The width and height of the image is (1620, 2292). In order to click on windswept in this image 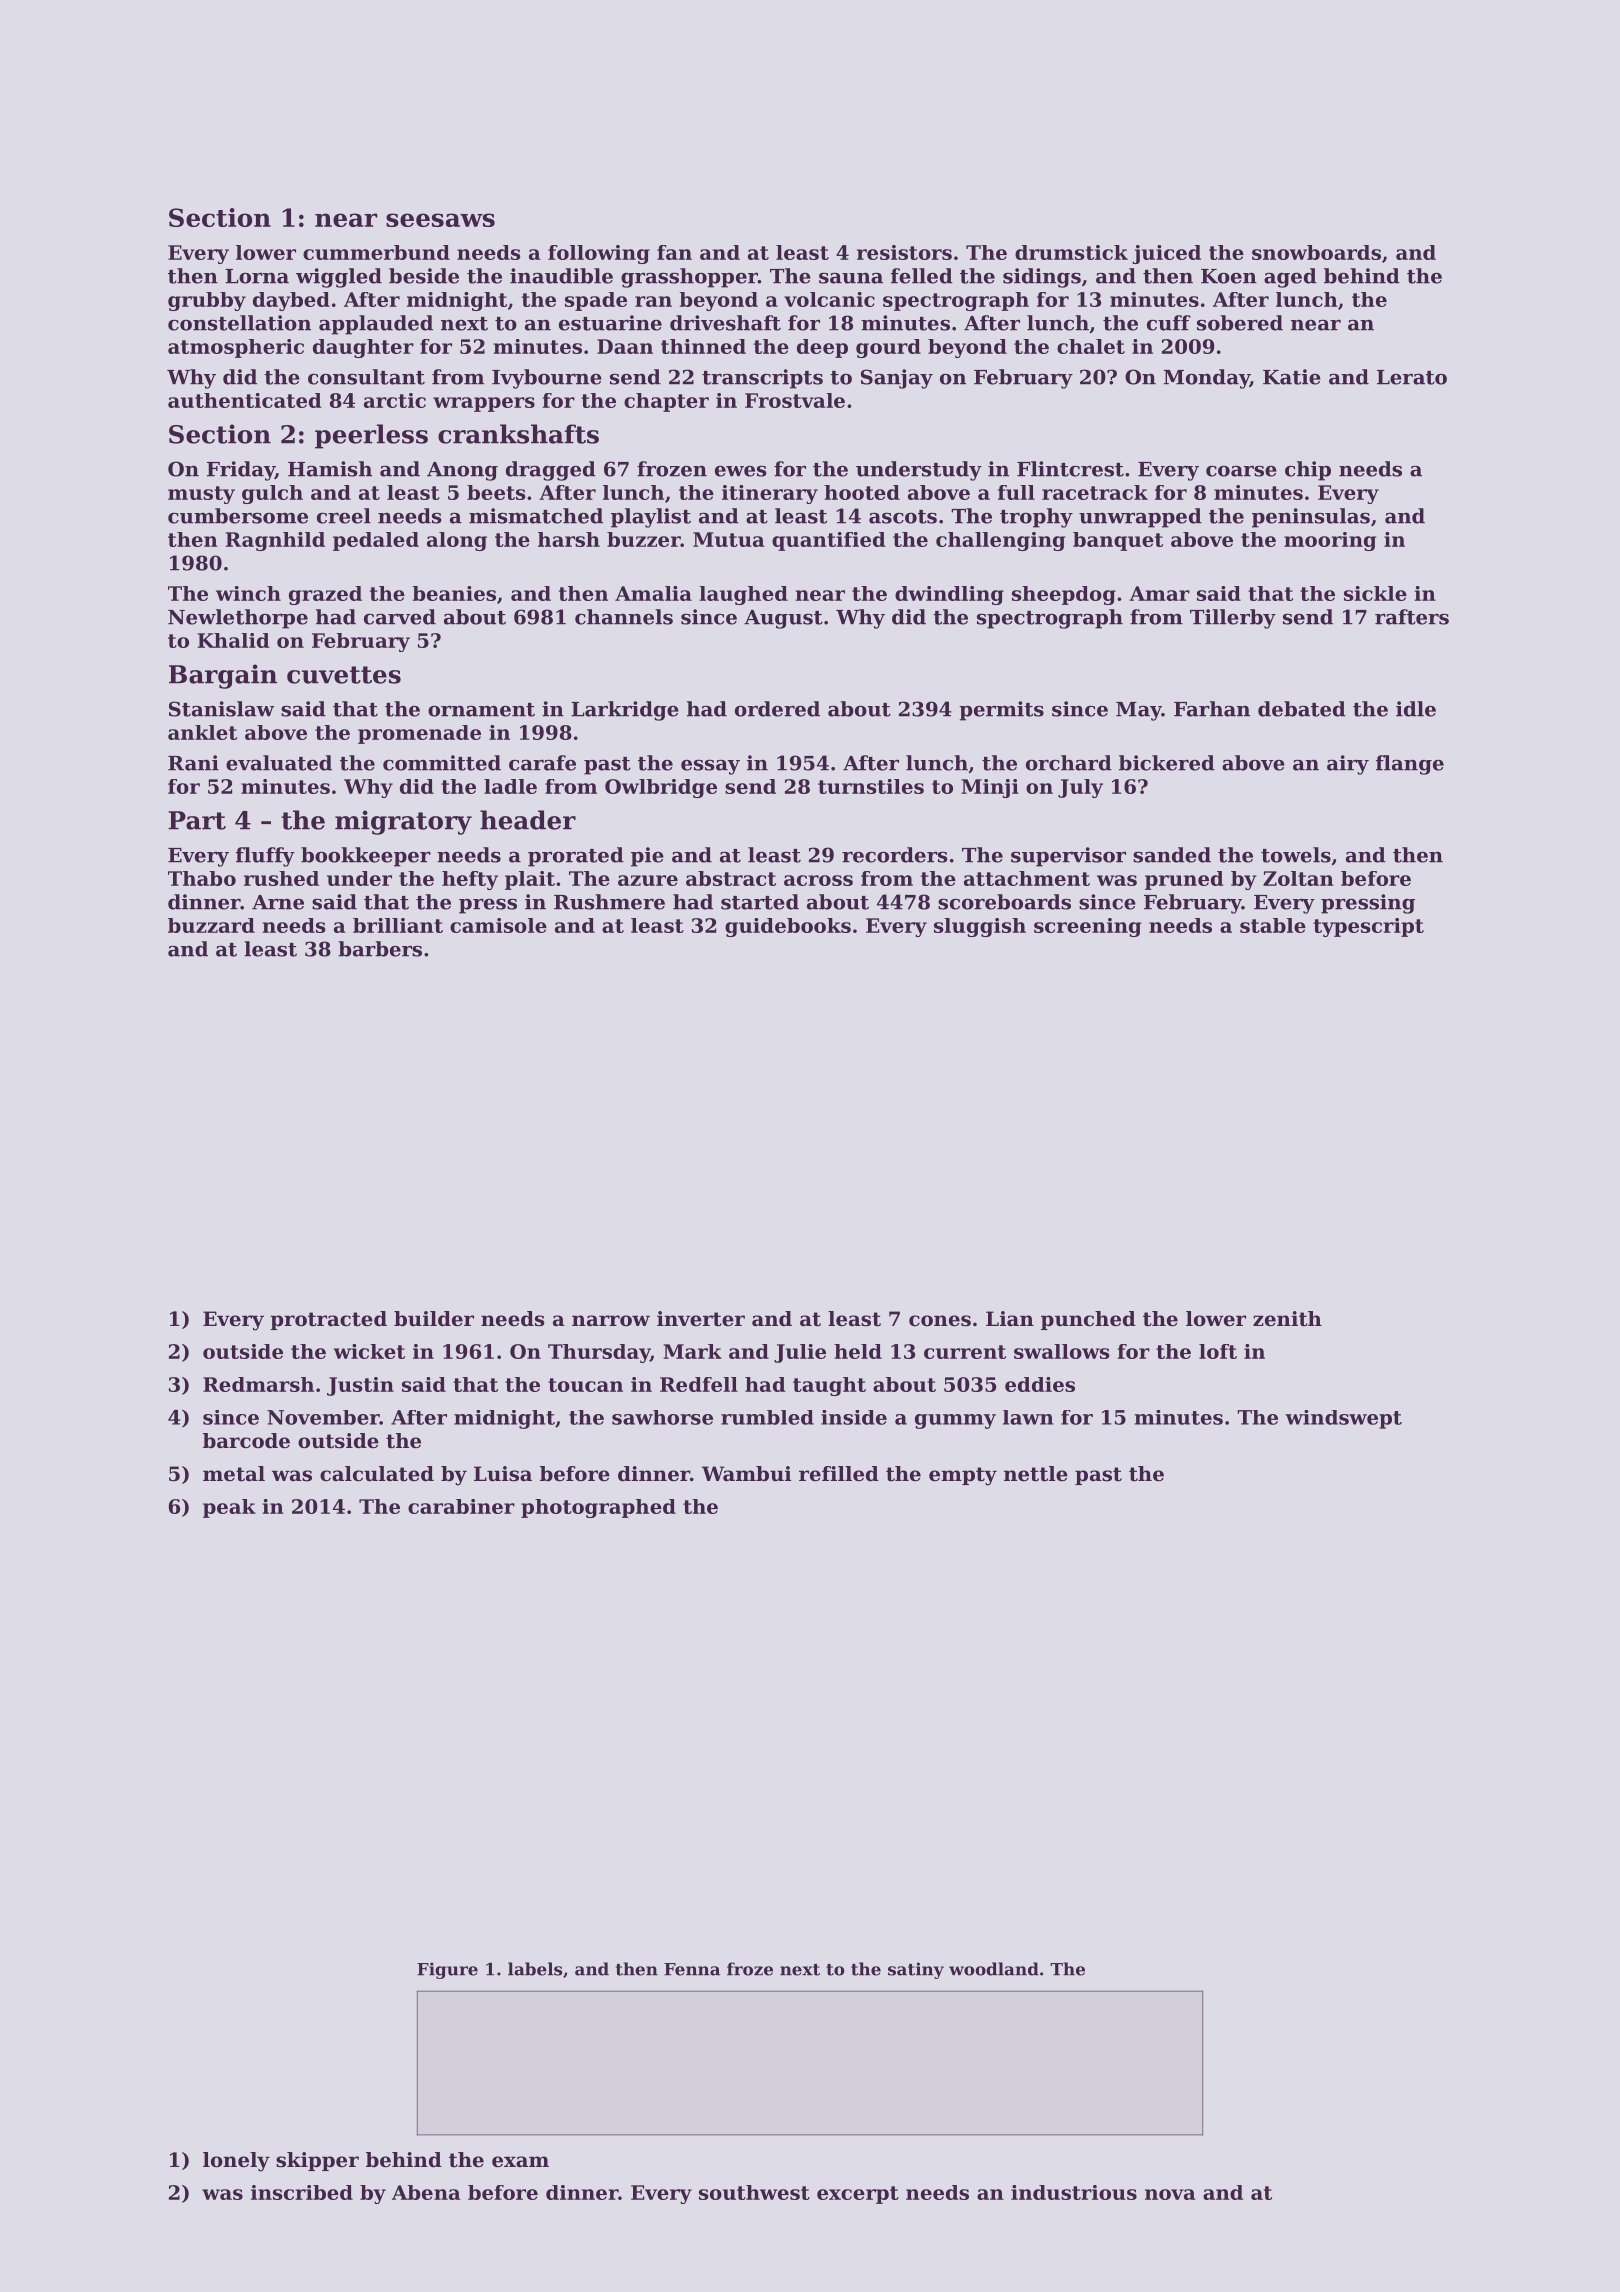, I will do `click(1343, 1419)`.
